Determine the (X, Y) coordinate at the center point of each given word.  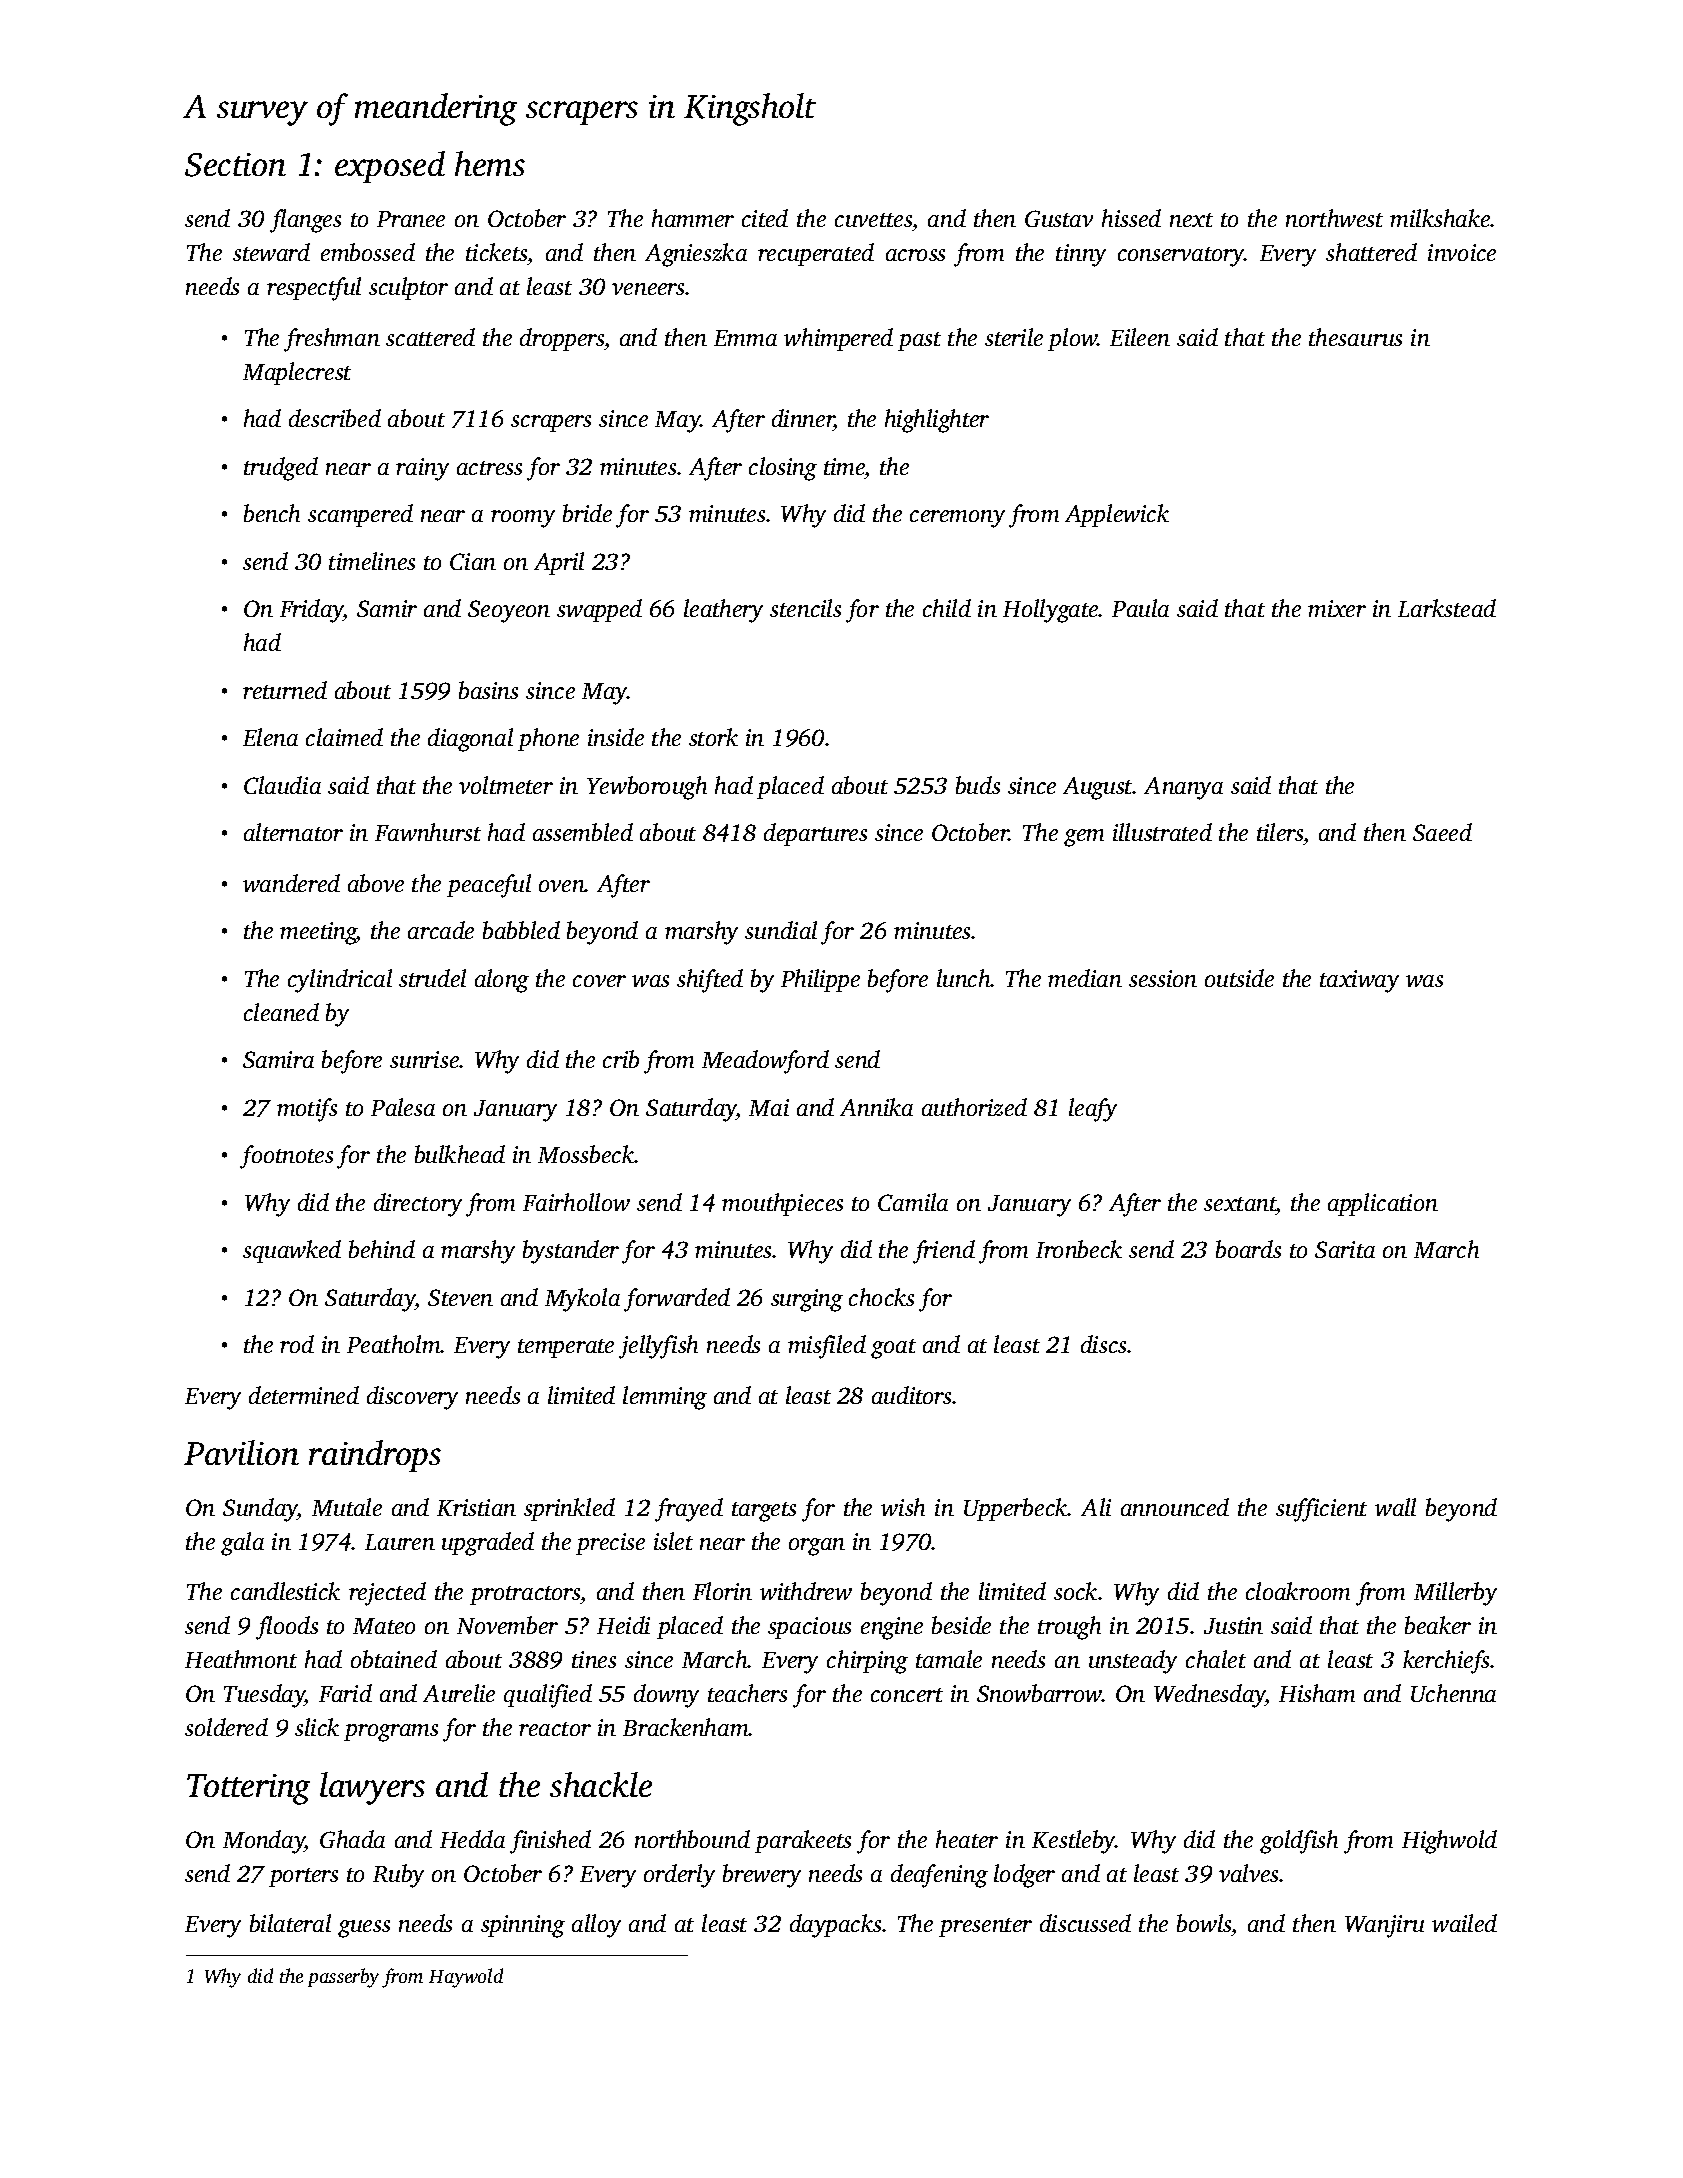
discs (1103, 1344)
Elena (270, 737)
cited (765, 218)
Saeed (1442, 832)
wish (903, 1507)
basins (488, 690)
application (1383, 1204)
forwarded (677, 1300)
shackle (601, 1784)
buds (978, 785)
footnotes (286, 1157)
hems (490, 163)
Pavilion (241, 1452)
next (1191, 220)
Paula (1140, 608)
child (947, 608)
